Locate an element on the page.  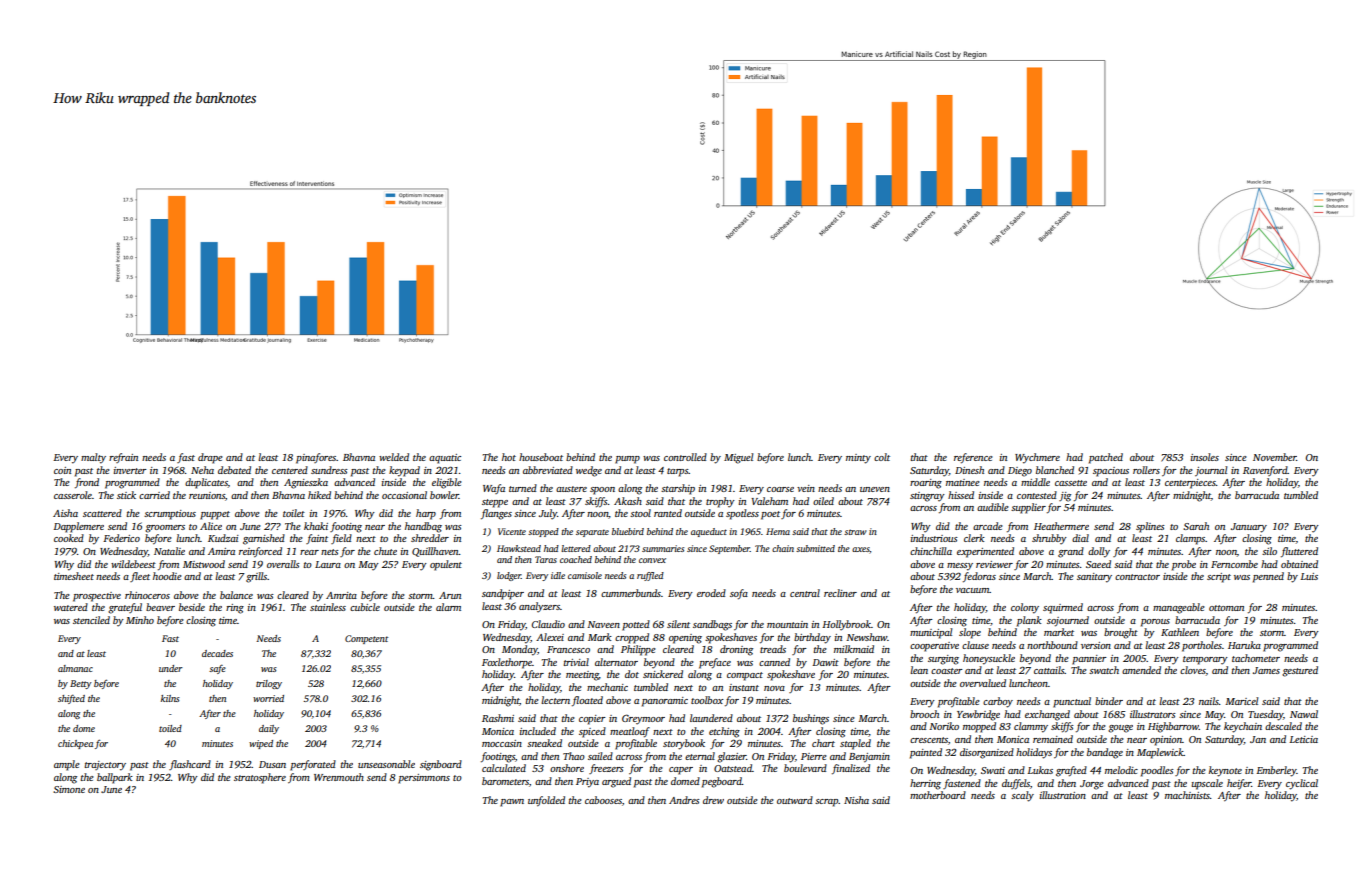
silent is located at coordinates (678, 624).
